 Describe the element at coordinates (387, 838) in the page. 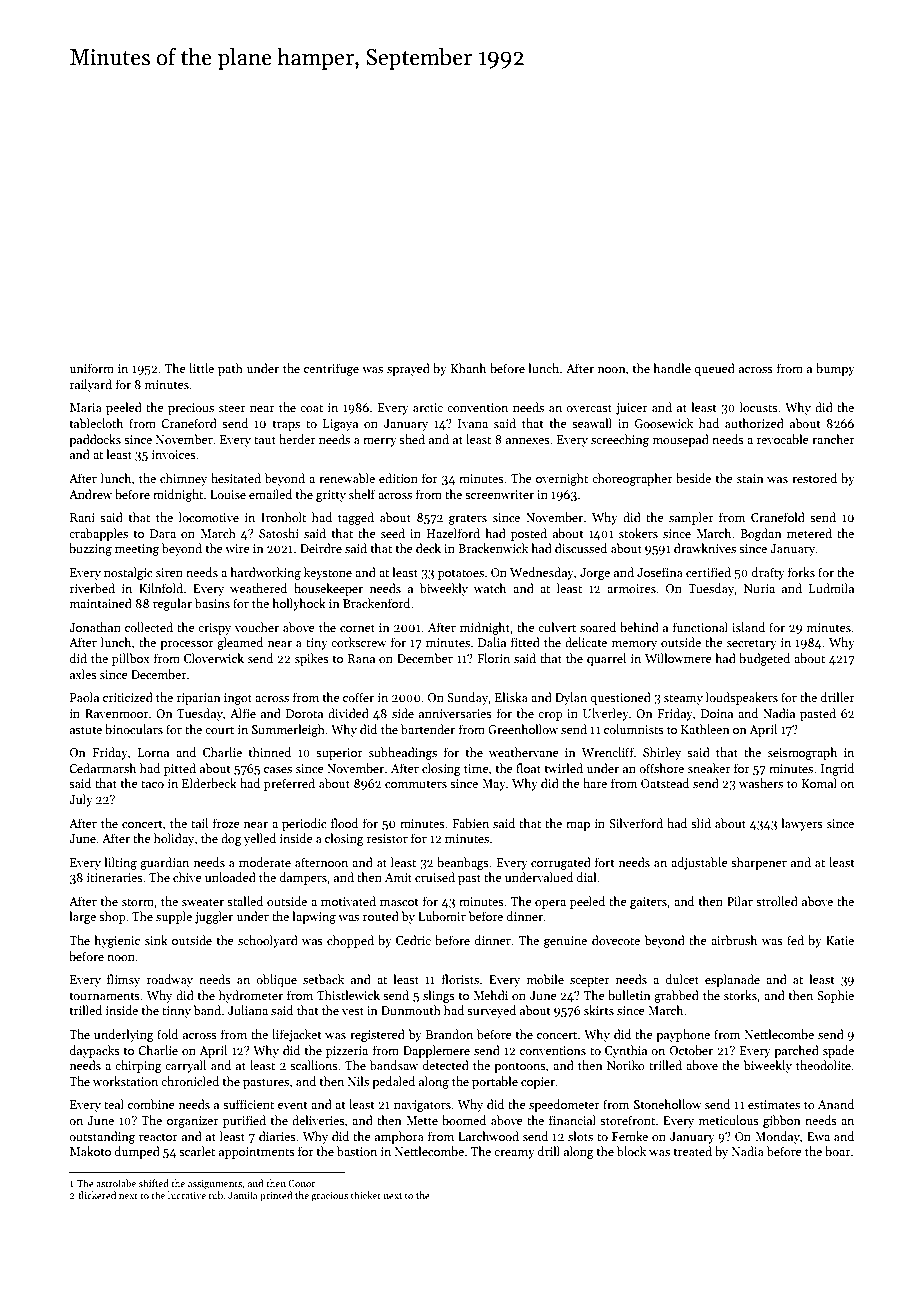

I see `resistor` at that location.
